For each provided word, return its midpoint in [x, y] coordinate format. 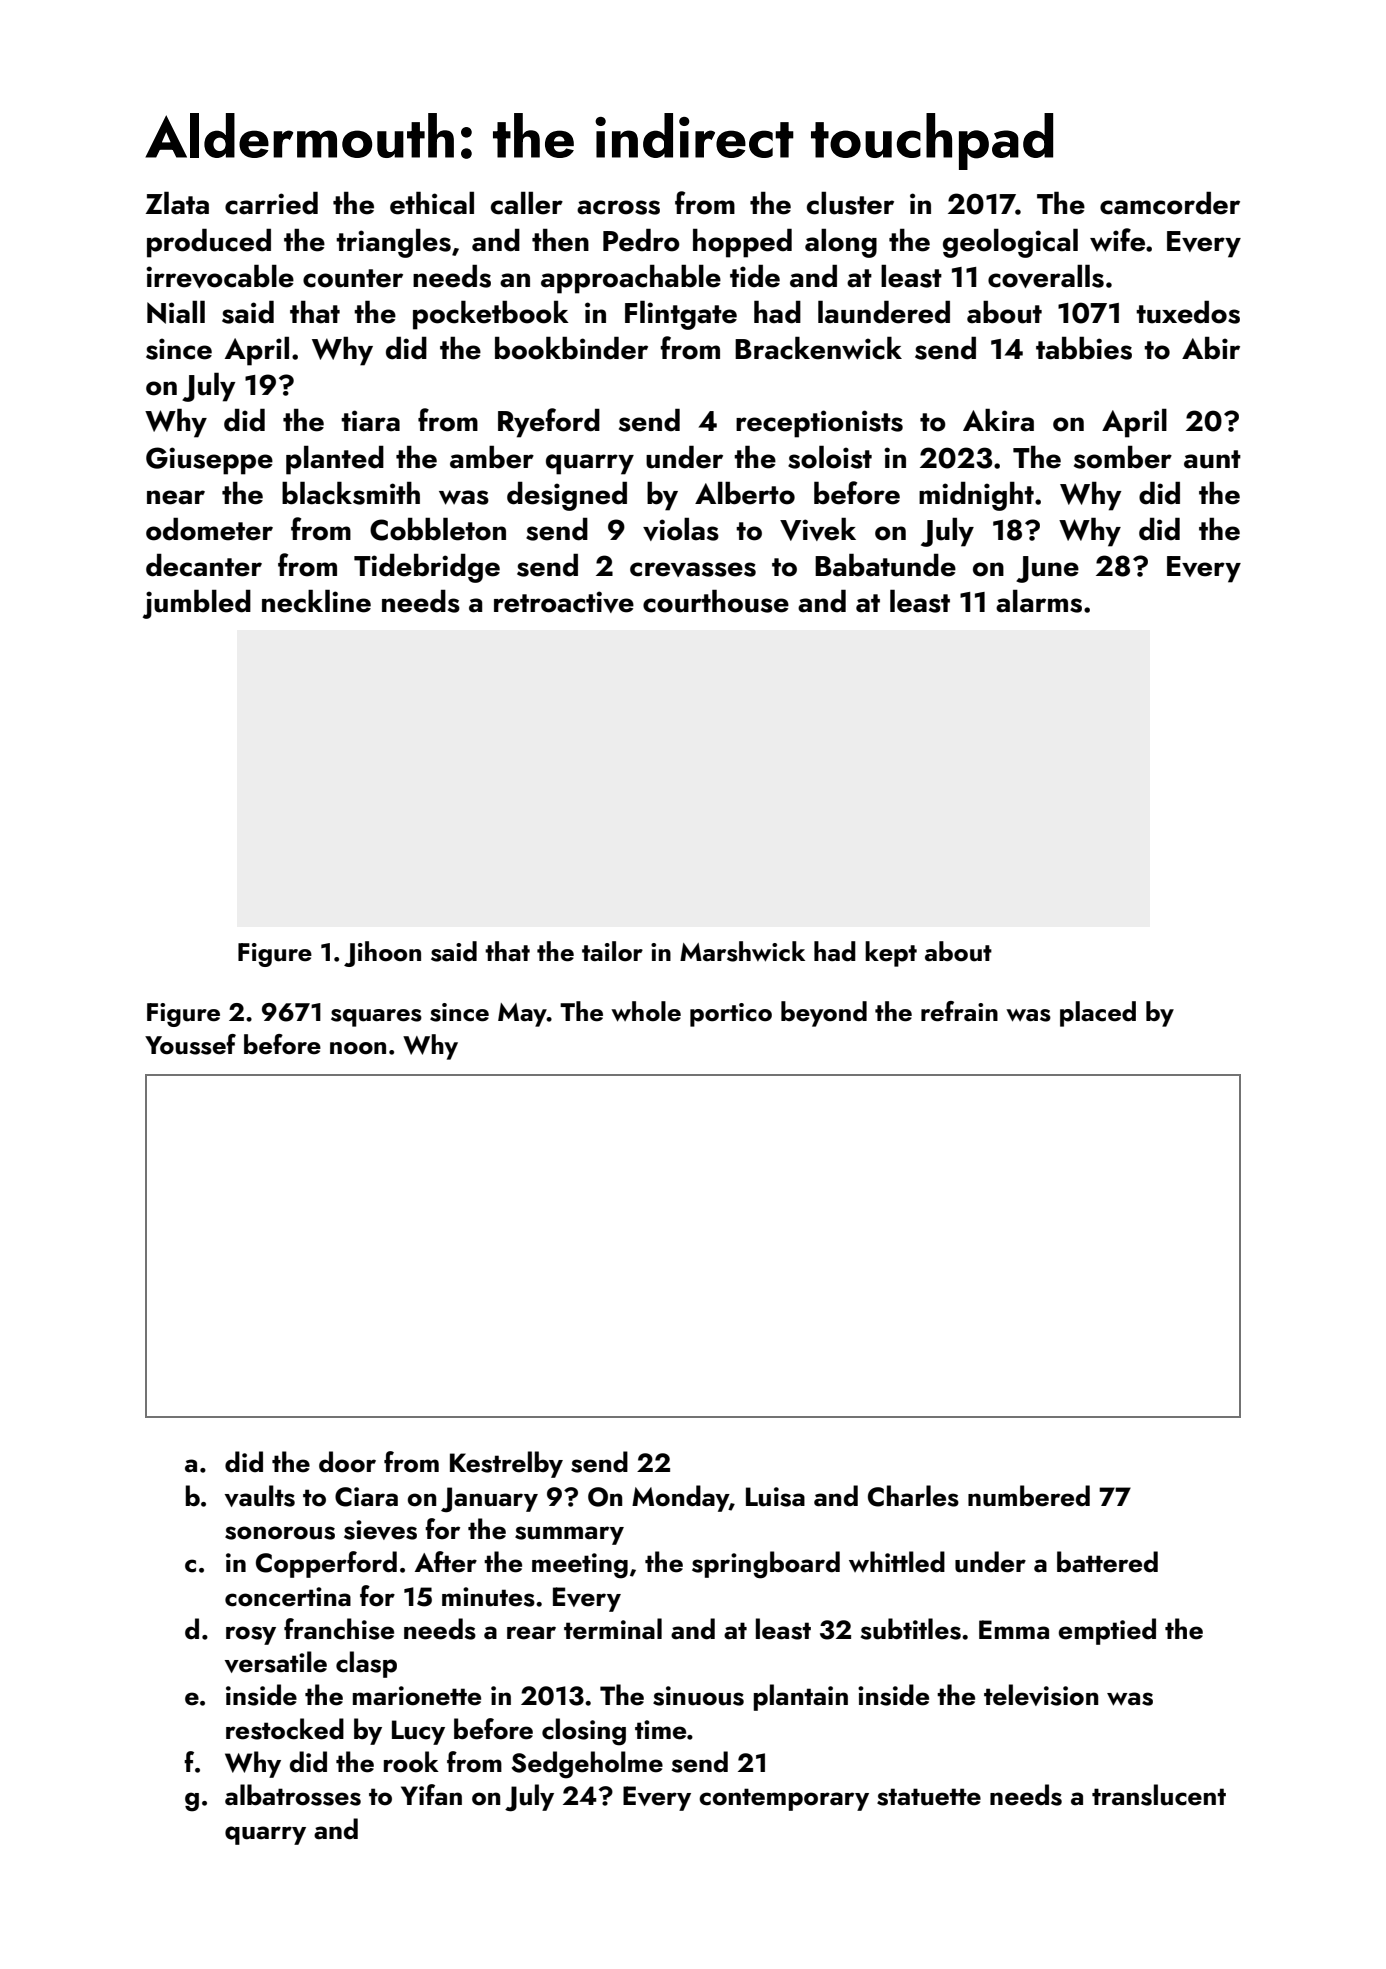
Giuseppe [209, 461]
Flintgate [681, 315]
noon [358, 1048]
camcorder [1170, 203]
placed [1098, 1014]
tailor [612, 951]
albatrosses [293, 1795]
